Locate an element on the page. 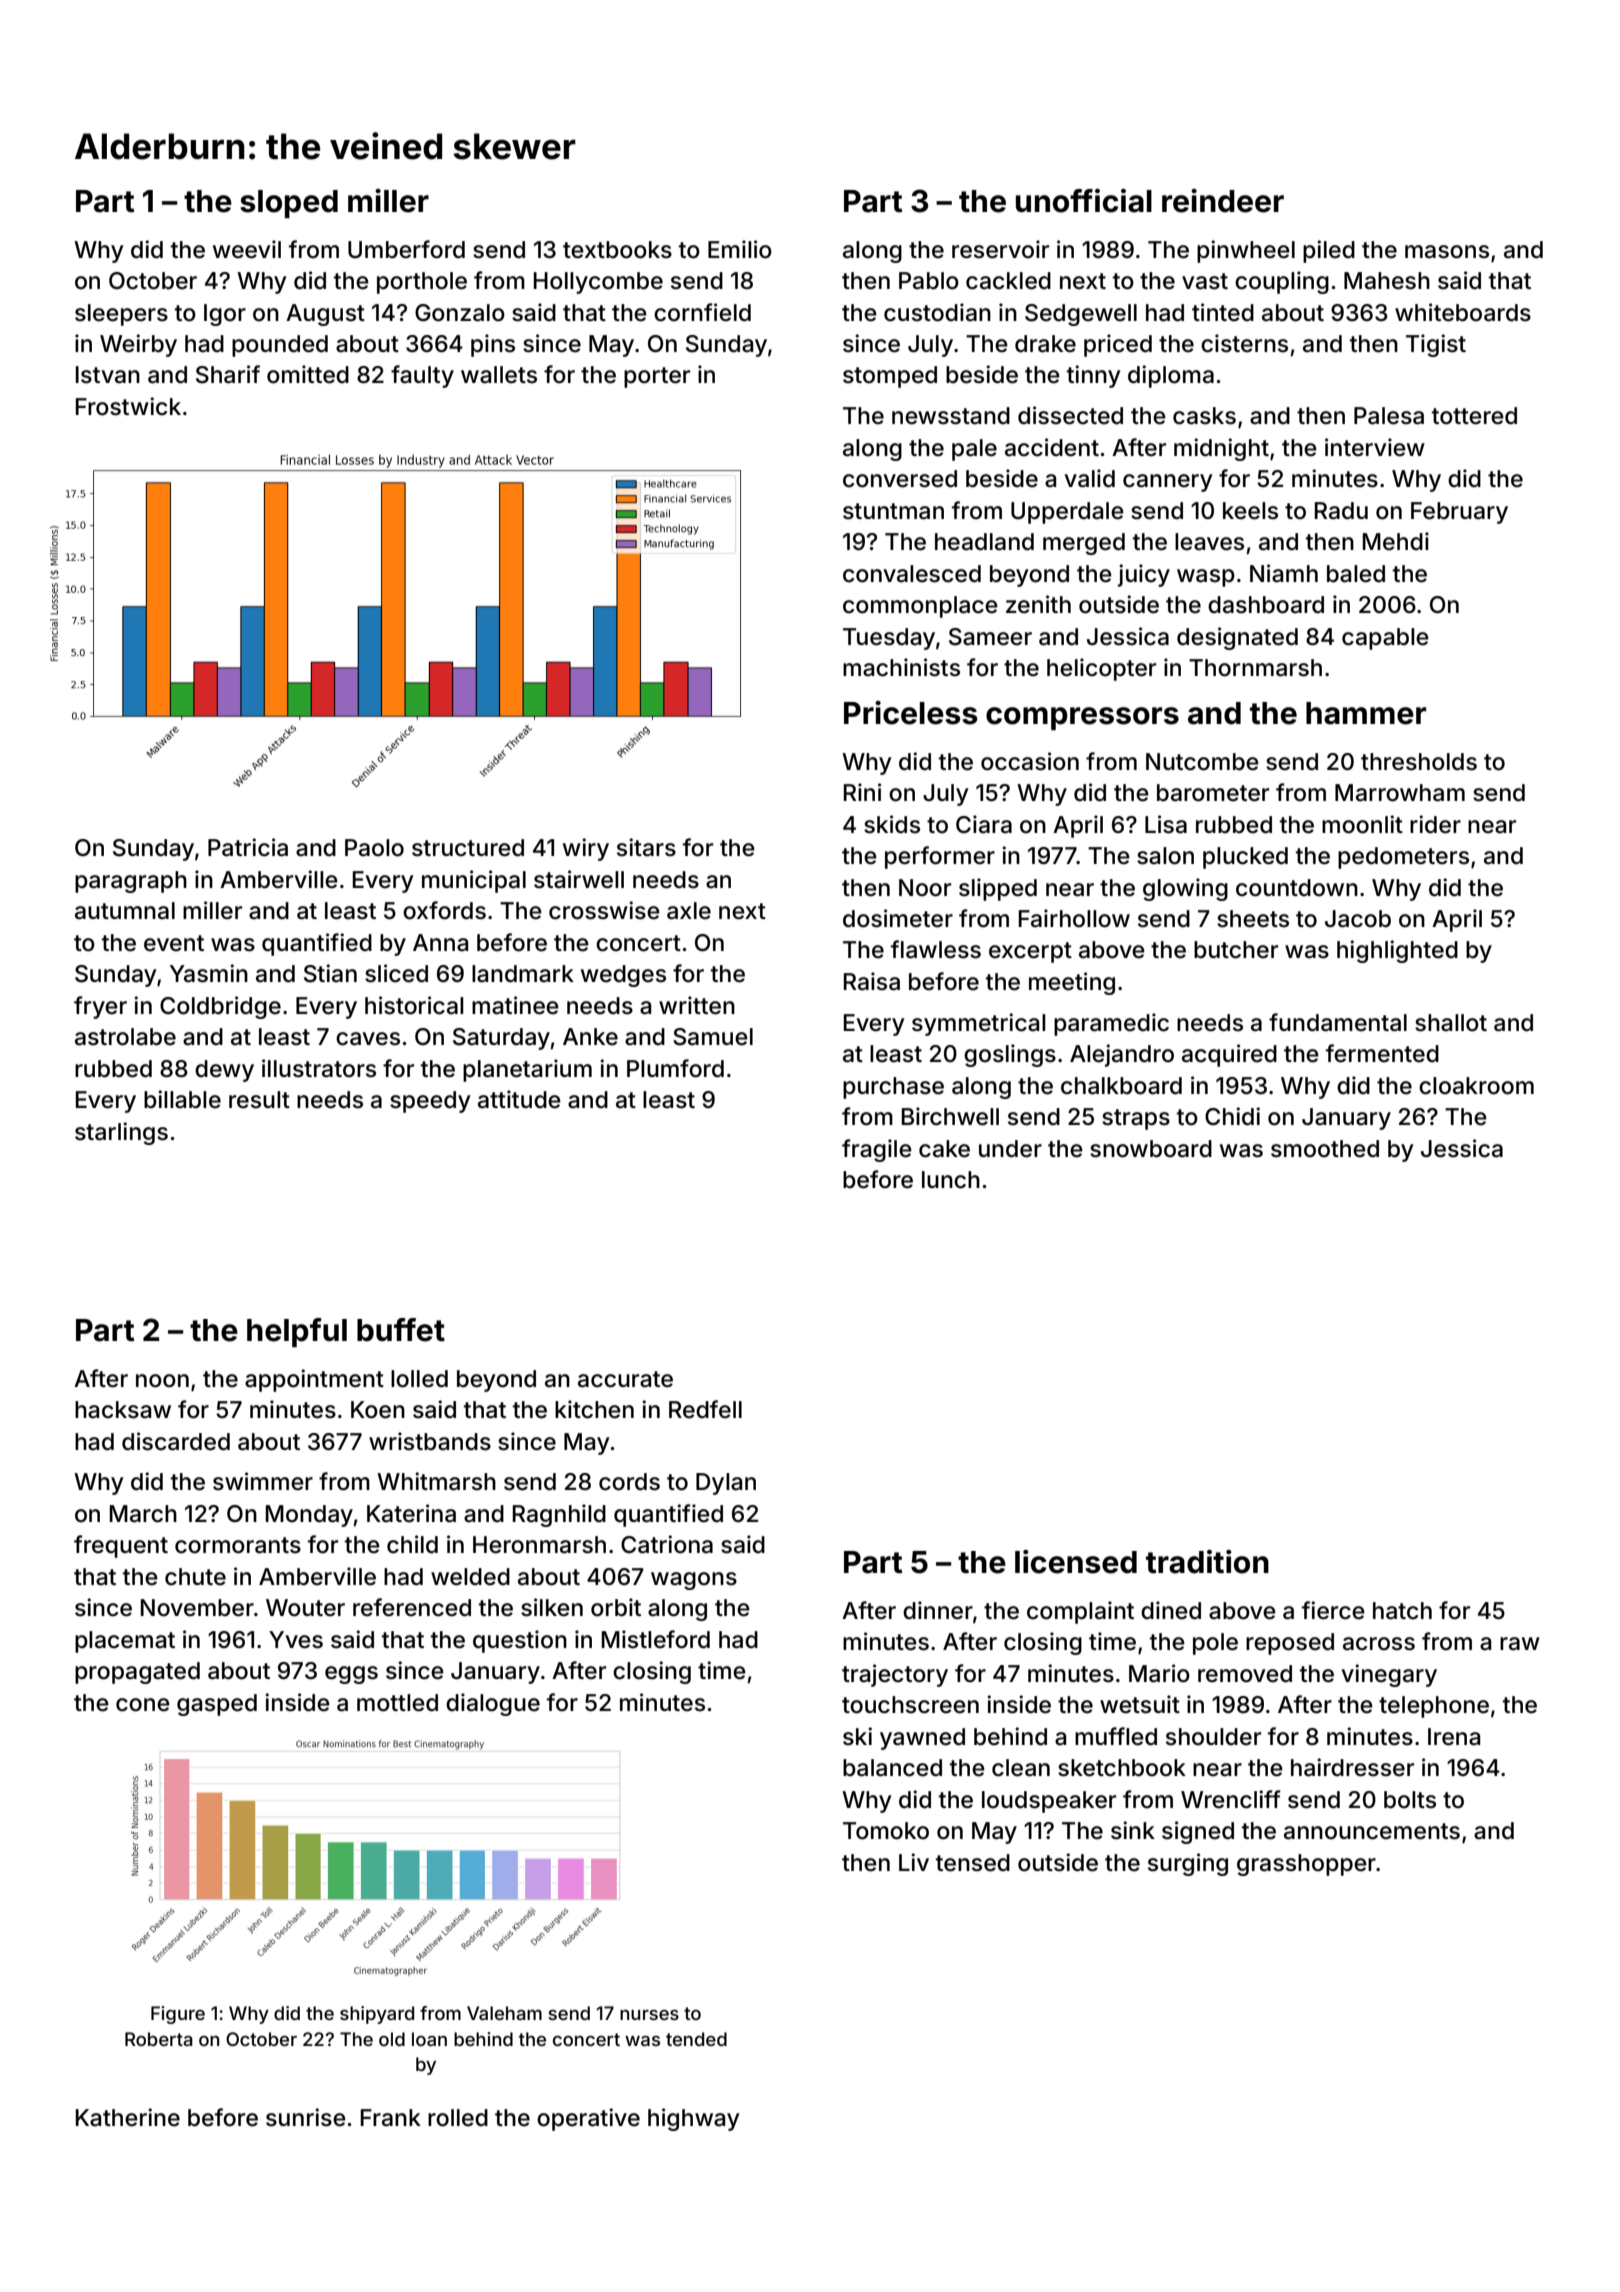  dinner is located at coordinates (938, 1610).
